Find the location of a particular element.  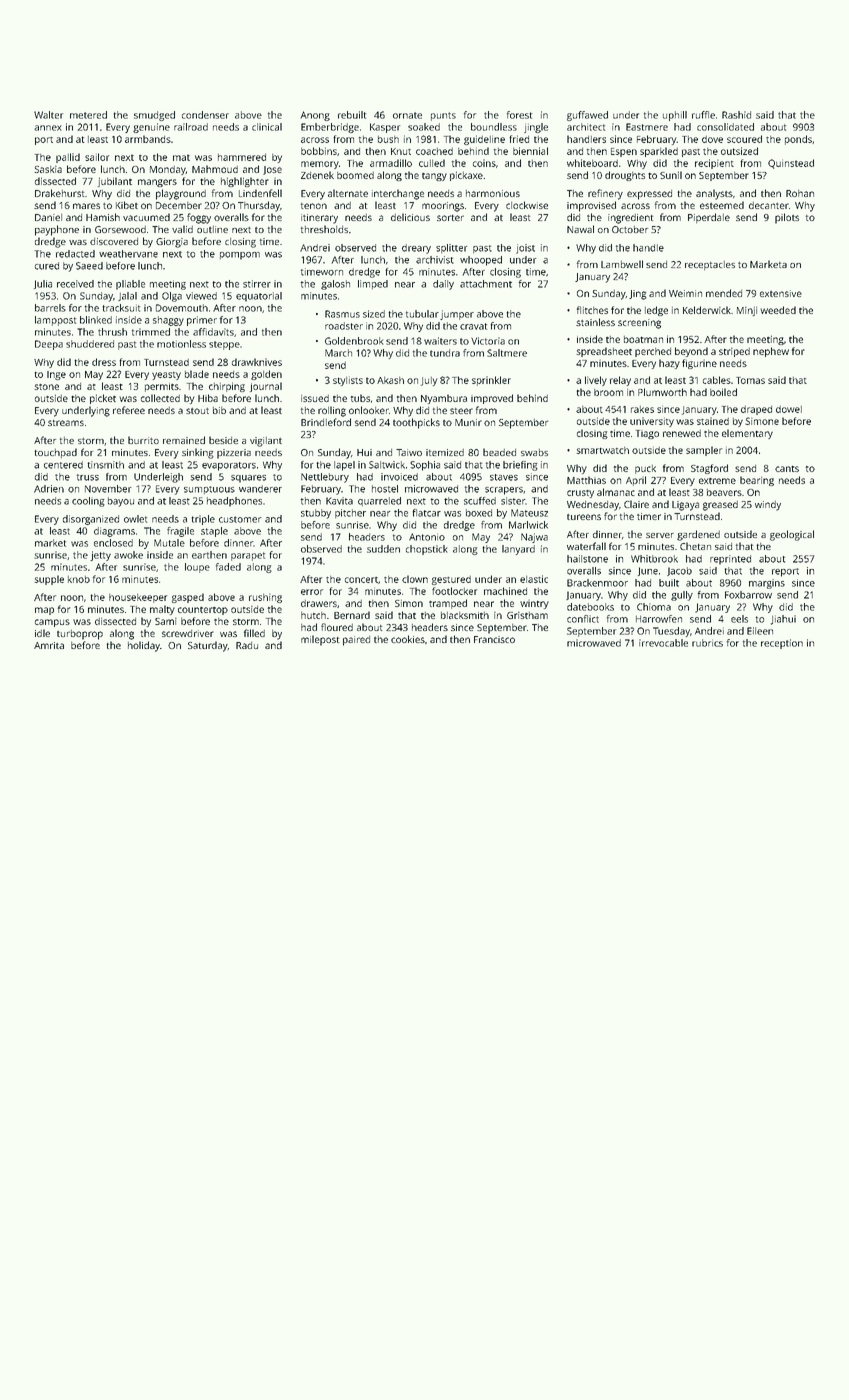

stainless is located at coordinates (595, 322).
